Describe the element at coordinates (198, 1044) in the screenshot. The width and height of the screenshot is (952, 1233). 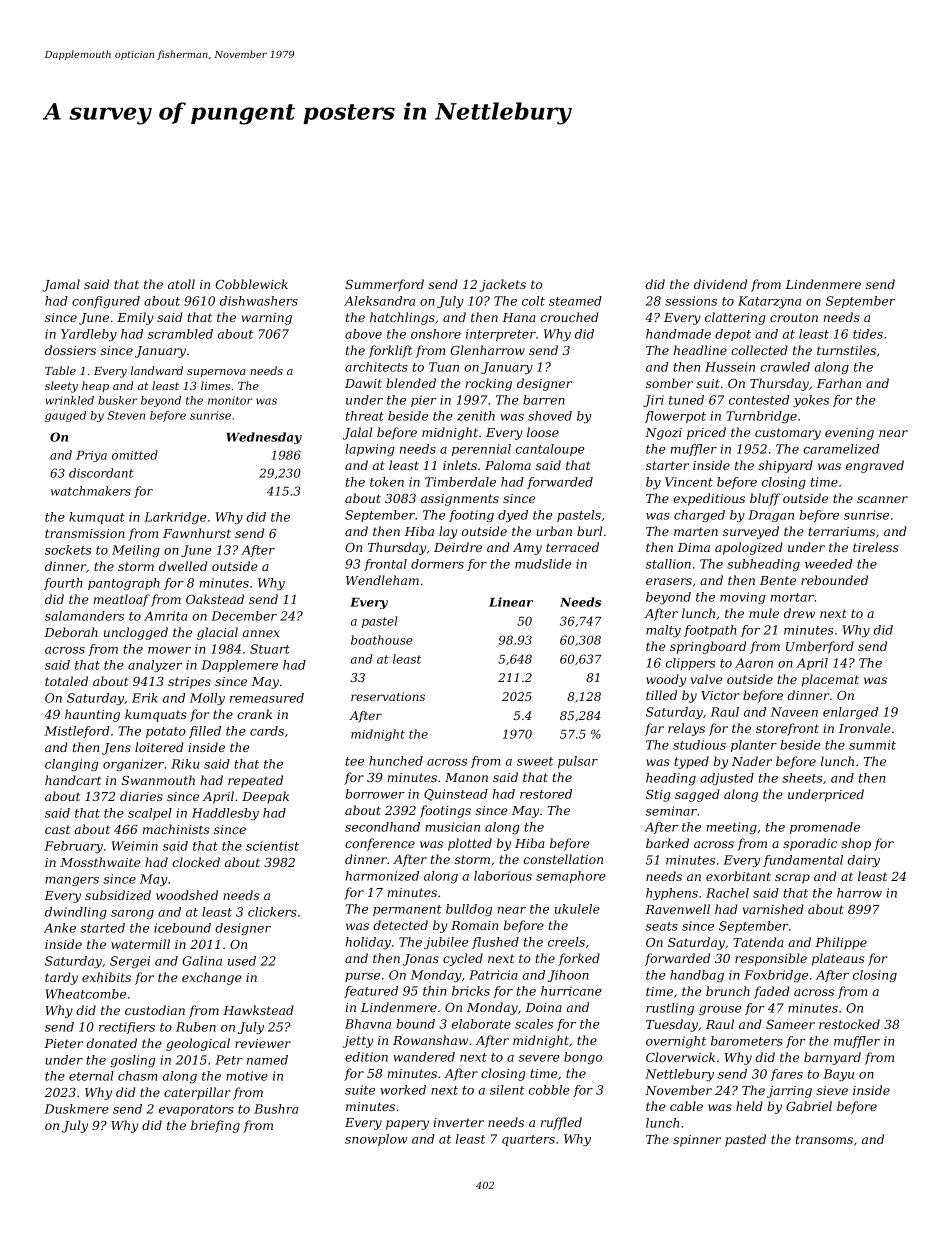
I see `geological` at that location.
